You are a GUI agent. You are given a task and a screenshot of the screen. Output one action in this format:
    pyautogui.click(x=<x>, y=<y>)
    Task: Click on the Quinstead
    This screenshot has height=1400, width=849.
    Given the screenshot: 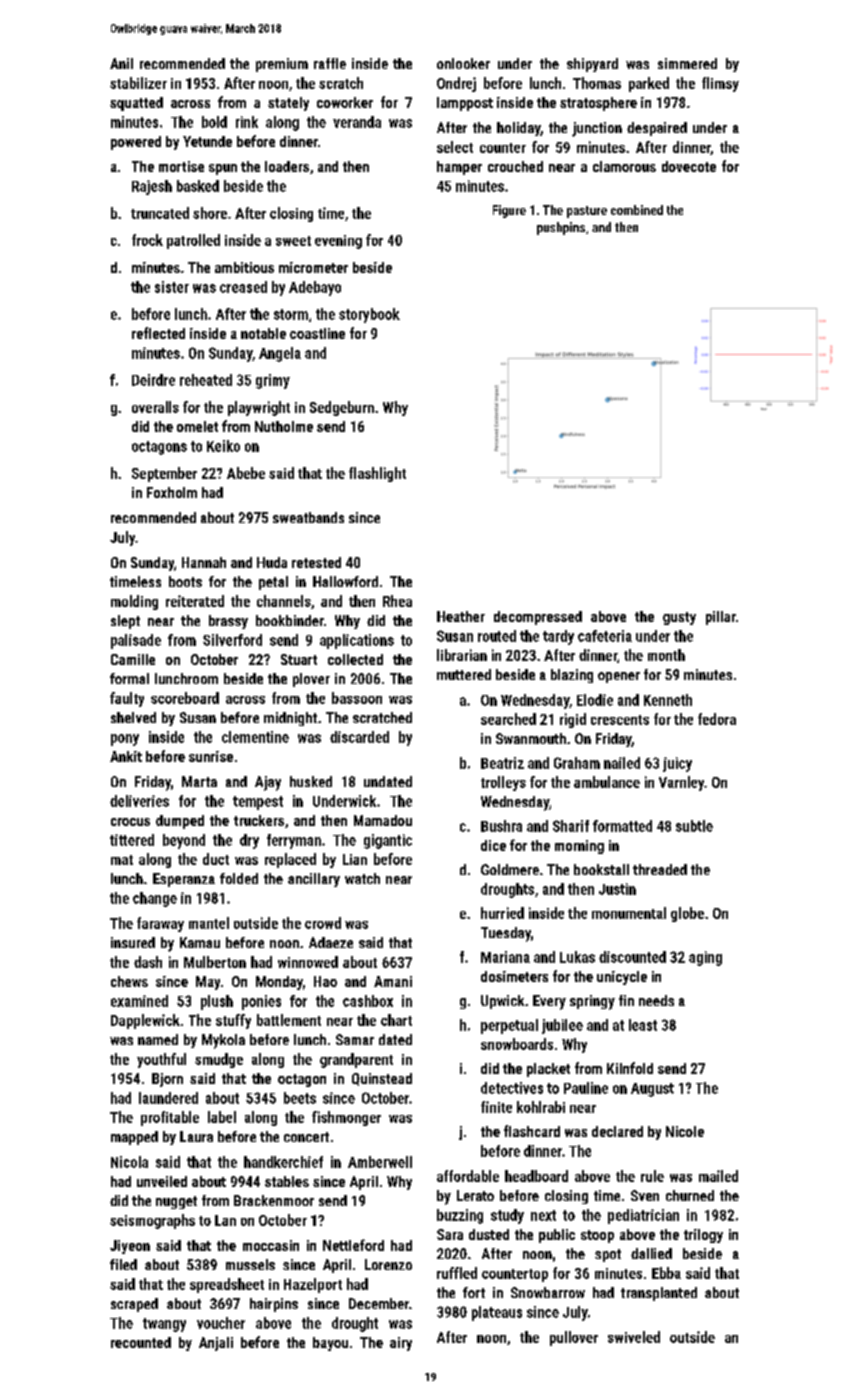 What is the action you would take?
    pyautogui.click(x=382, y=1079)
